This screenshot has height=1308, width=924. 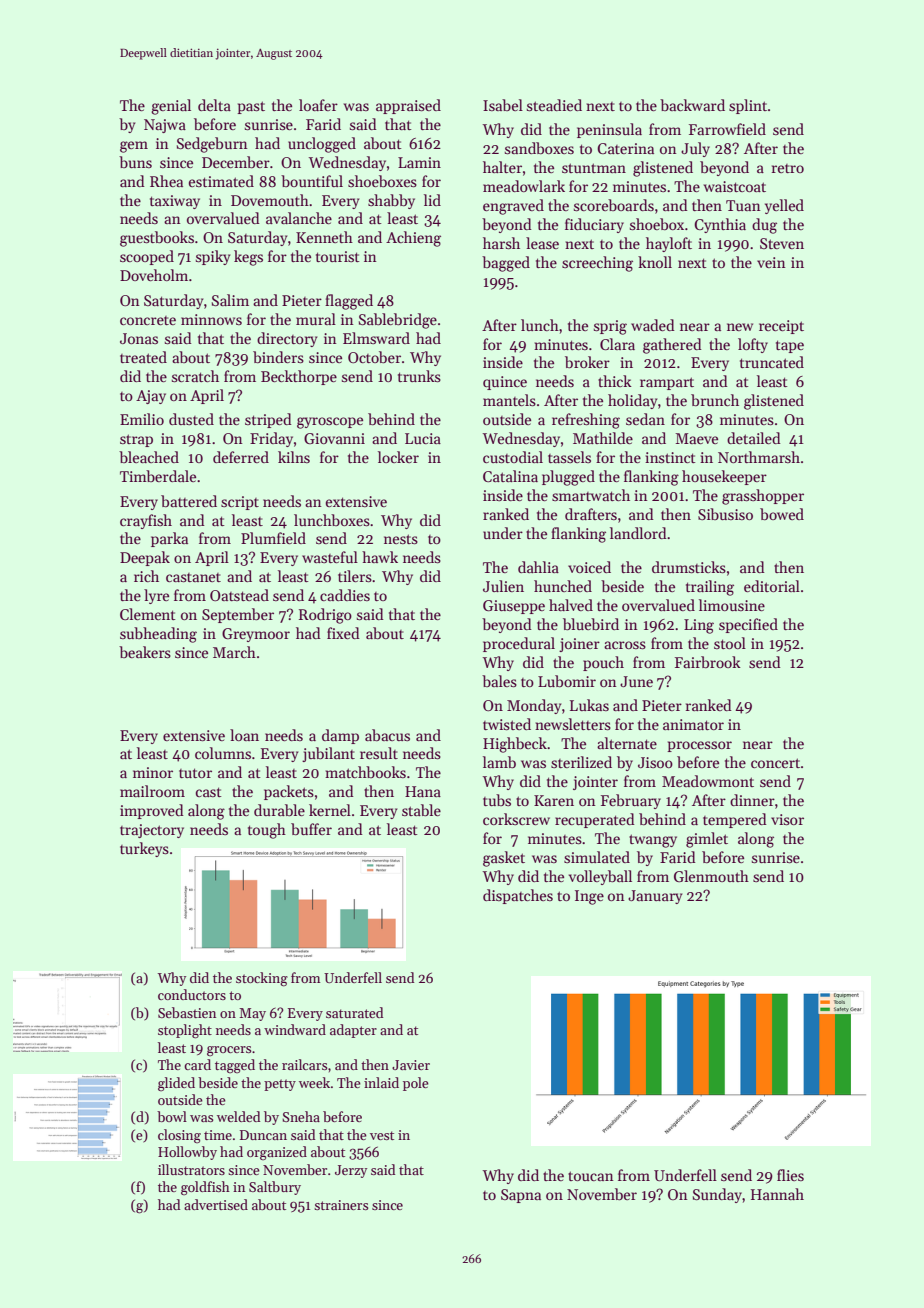 I want to click on brunch, so click(x=715, y=400).
